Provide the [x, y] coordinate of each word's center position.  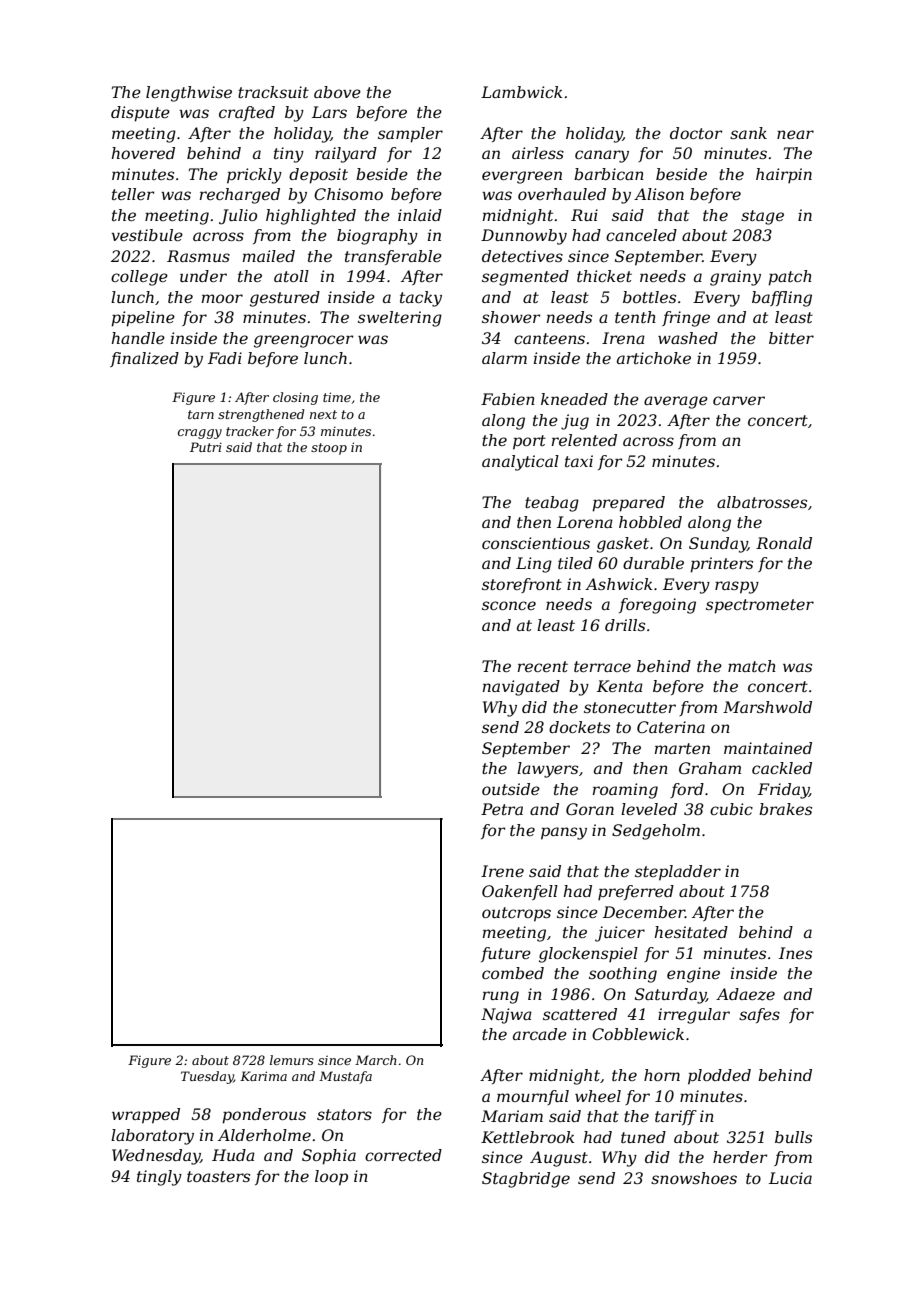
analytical [520, 463]
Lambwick [522, 92]
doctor [696, 133]
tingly [159, 1178]
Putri [206, 447]
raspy [737, 587]
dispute [140, 114]
